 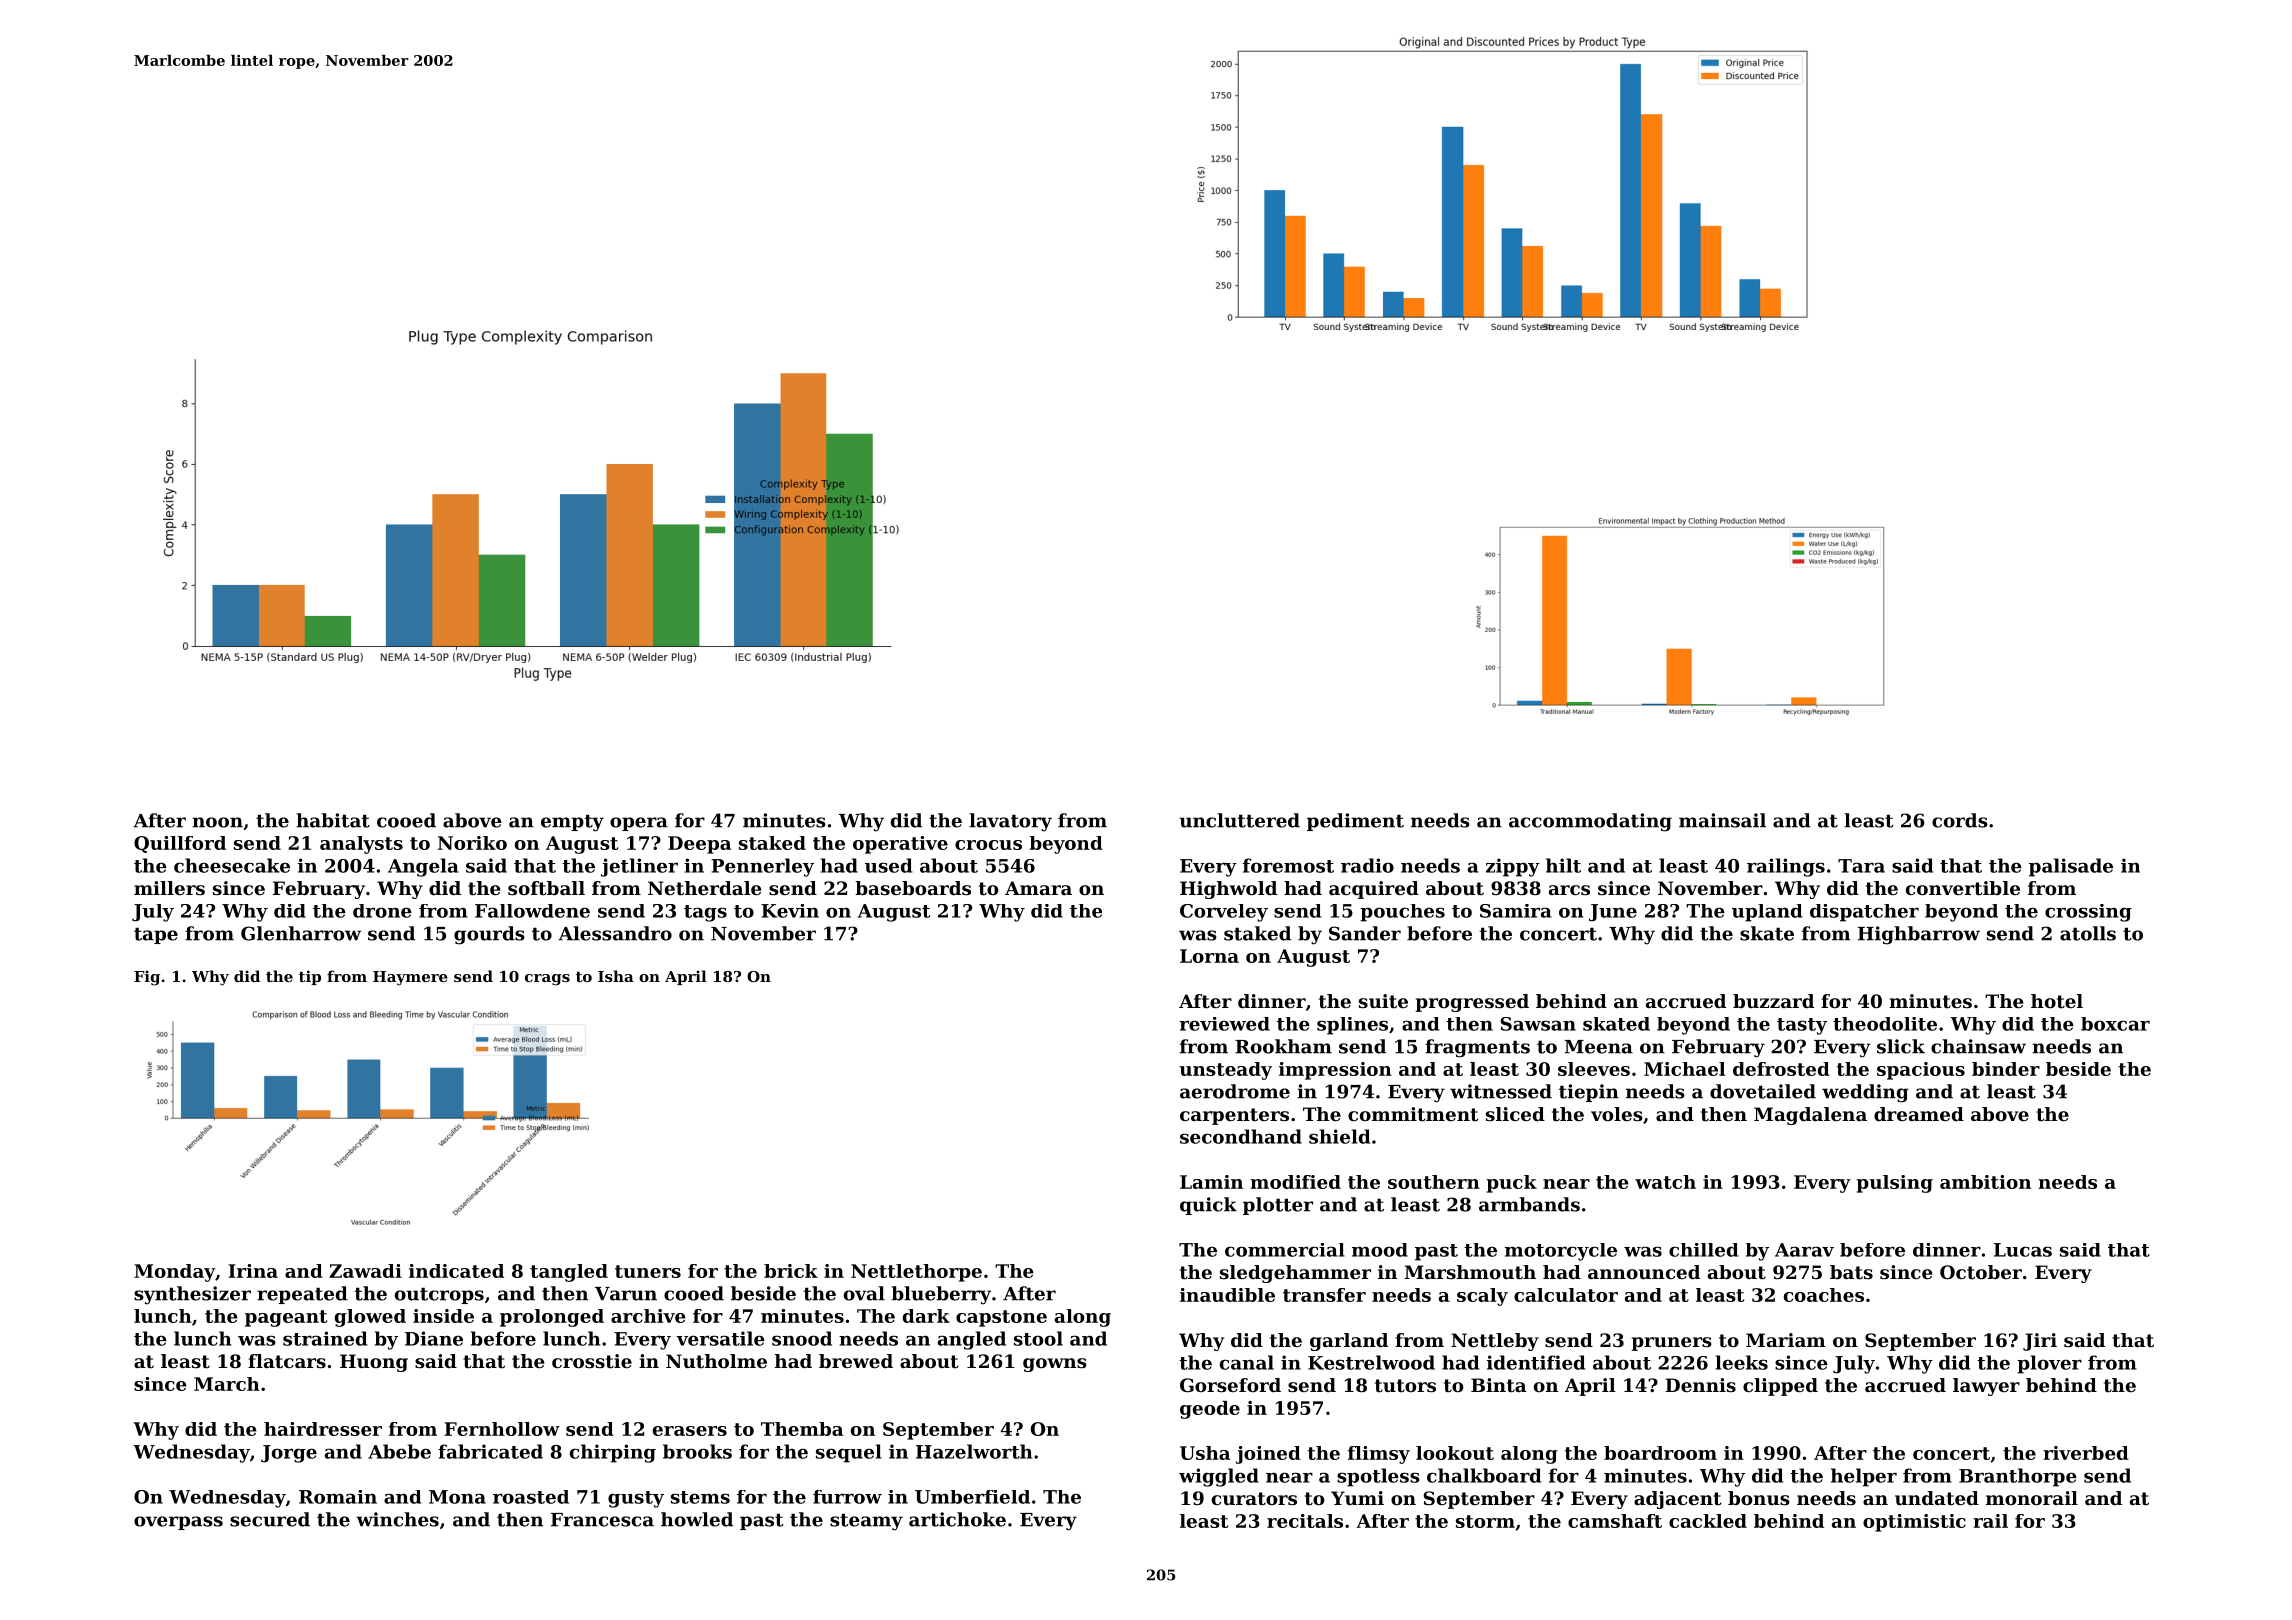 I want to click on uncluttered, so click(x=1239, y=820).
